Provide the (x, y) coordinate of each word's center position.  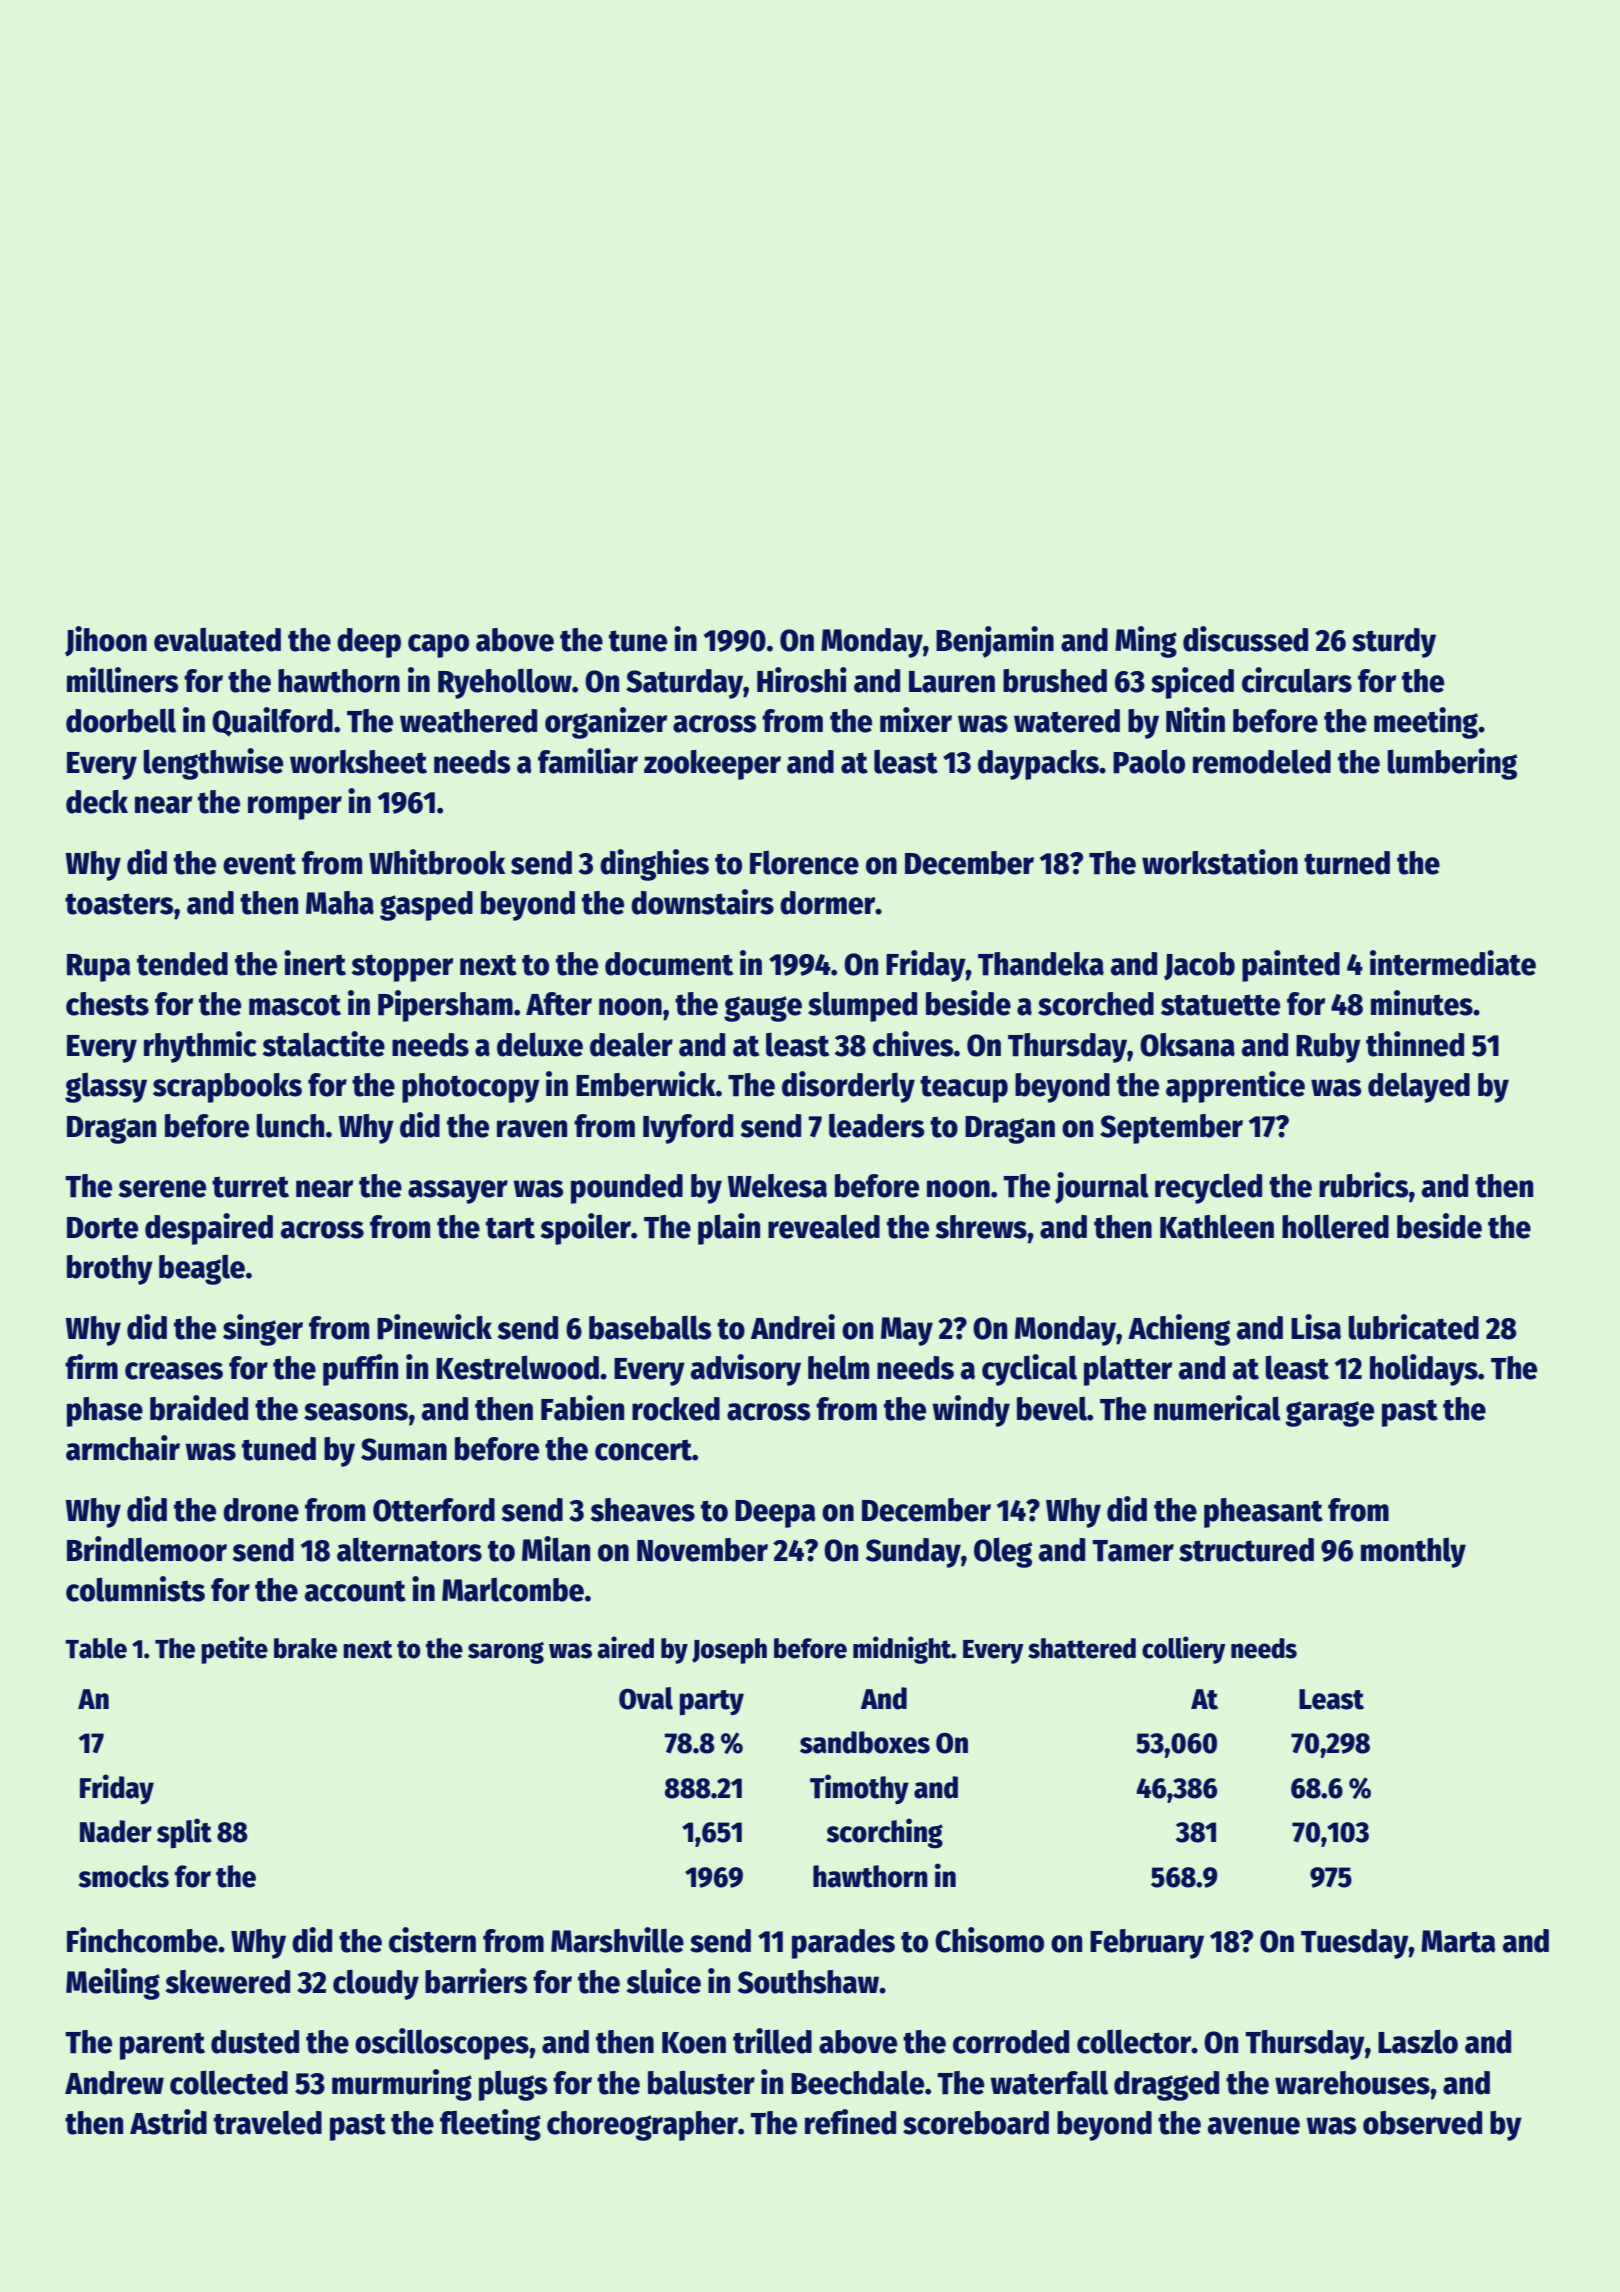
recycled (1208, 1188)
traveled (268, 2122)
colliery (1184, 1650)
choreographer (642, 2126)
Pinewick (434, 1327)
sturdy (1394, 643)
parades (843, 1944)
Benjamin (995, 642)
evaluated (217, 639)
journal (1102, 1188)
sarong (506, 1653)
